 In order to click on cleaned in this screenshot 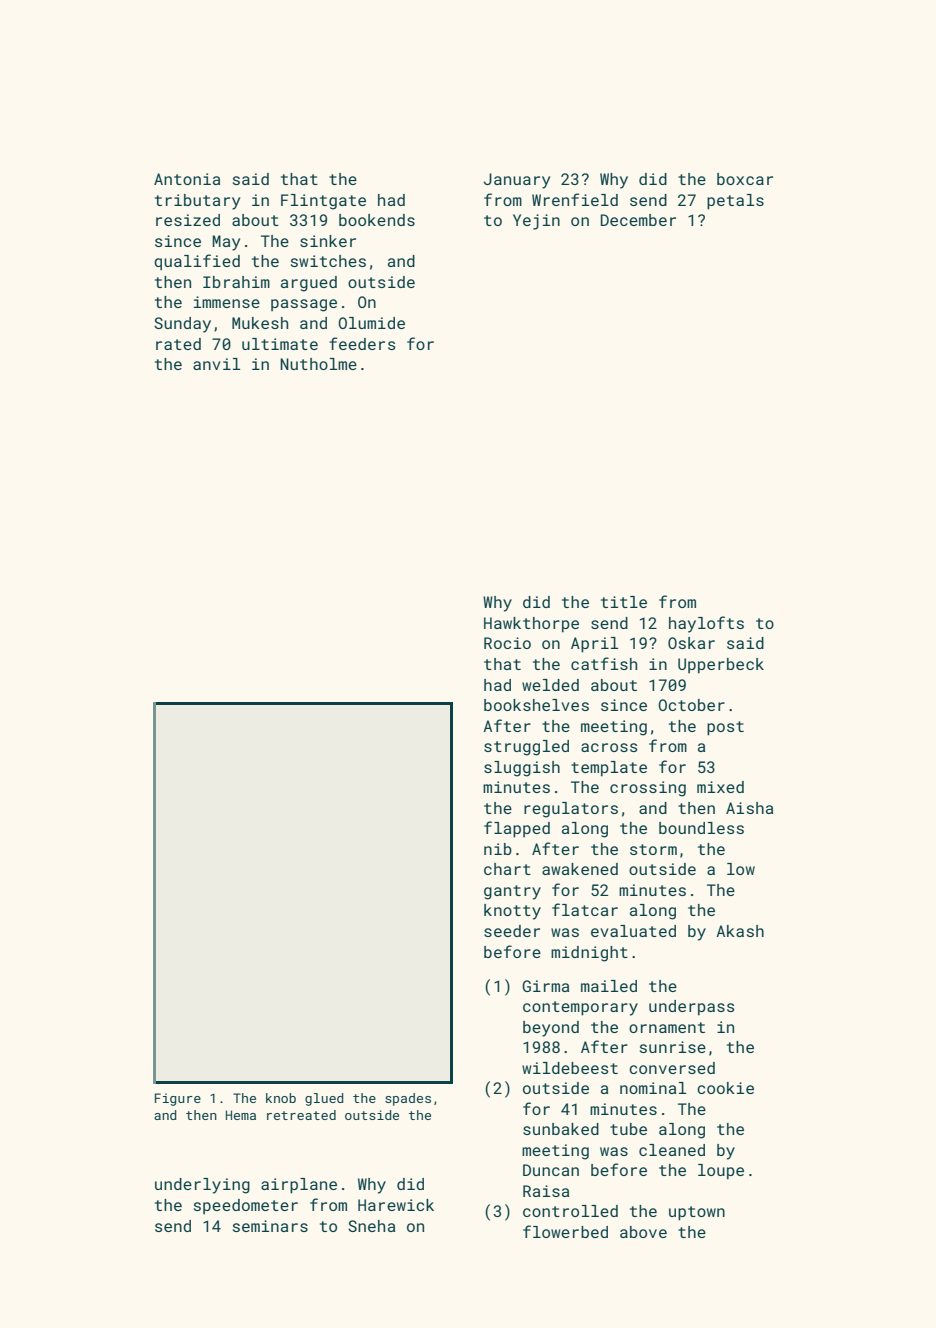, I will do `click(672, 1150)`.
